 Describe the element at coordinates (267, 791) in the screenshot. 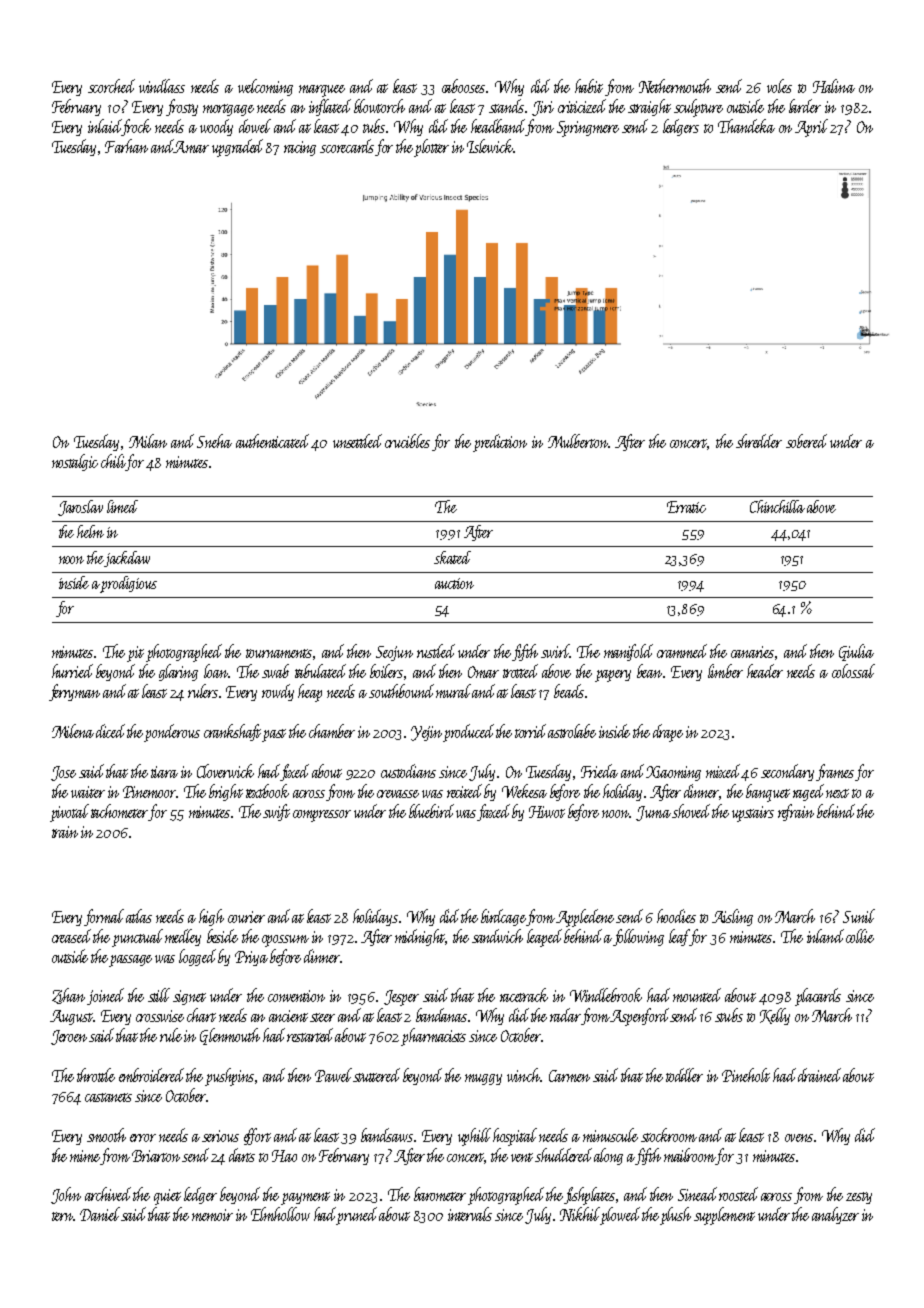

I see `textbook` at that location.
